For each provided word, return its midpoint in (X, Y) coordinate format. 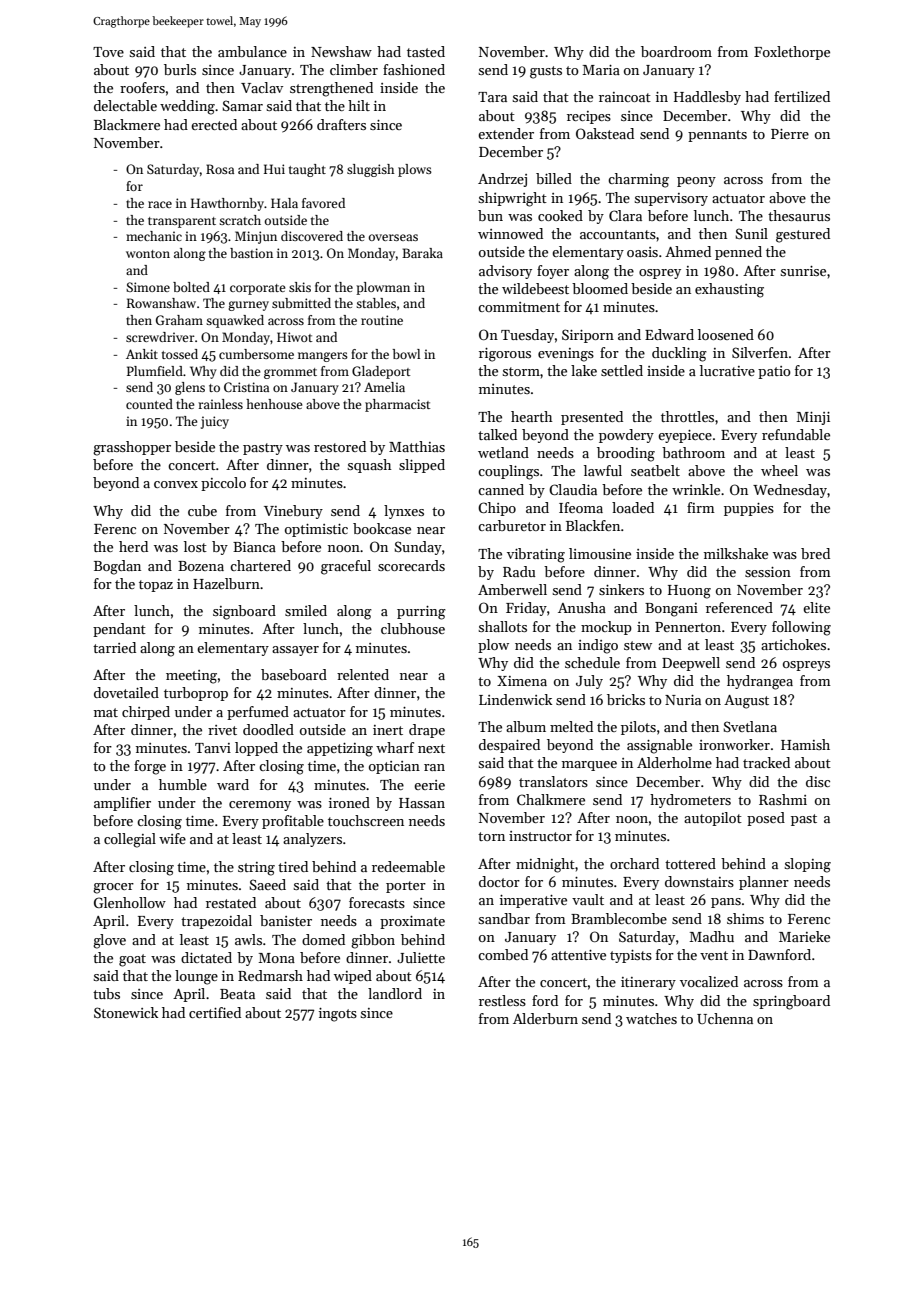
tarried (114, 647)
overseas (393, 237)
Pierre (790, 134)
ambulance (252, 51)
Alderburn (545, 1018)
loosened (726, 334)
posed (766, 819)
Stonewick (126, 1012)
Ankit (142, 354)
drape (427, 731)
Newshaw (341, 51)
